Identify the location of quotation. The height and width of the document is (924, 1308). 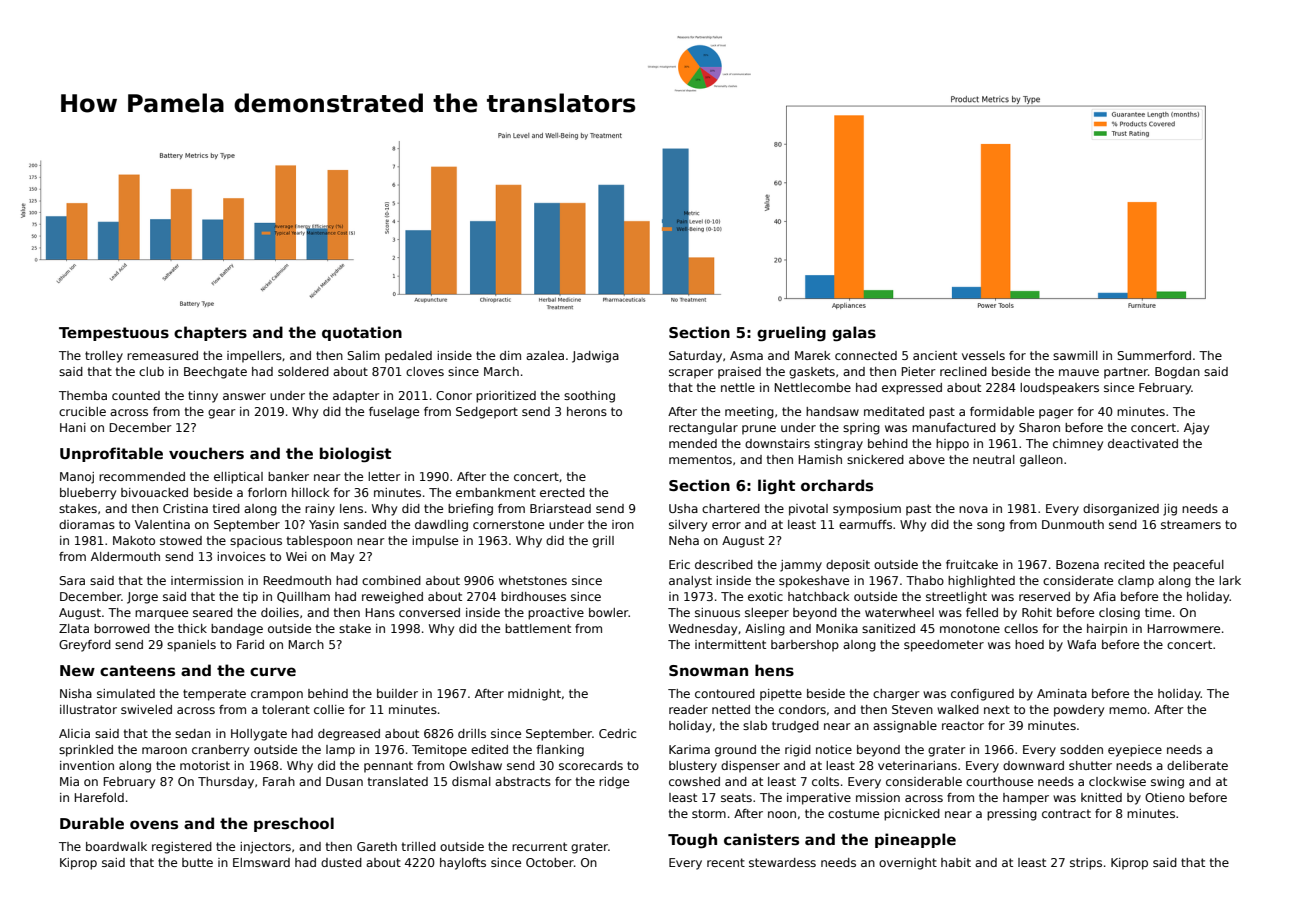
(362, 333).
